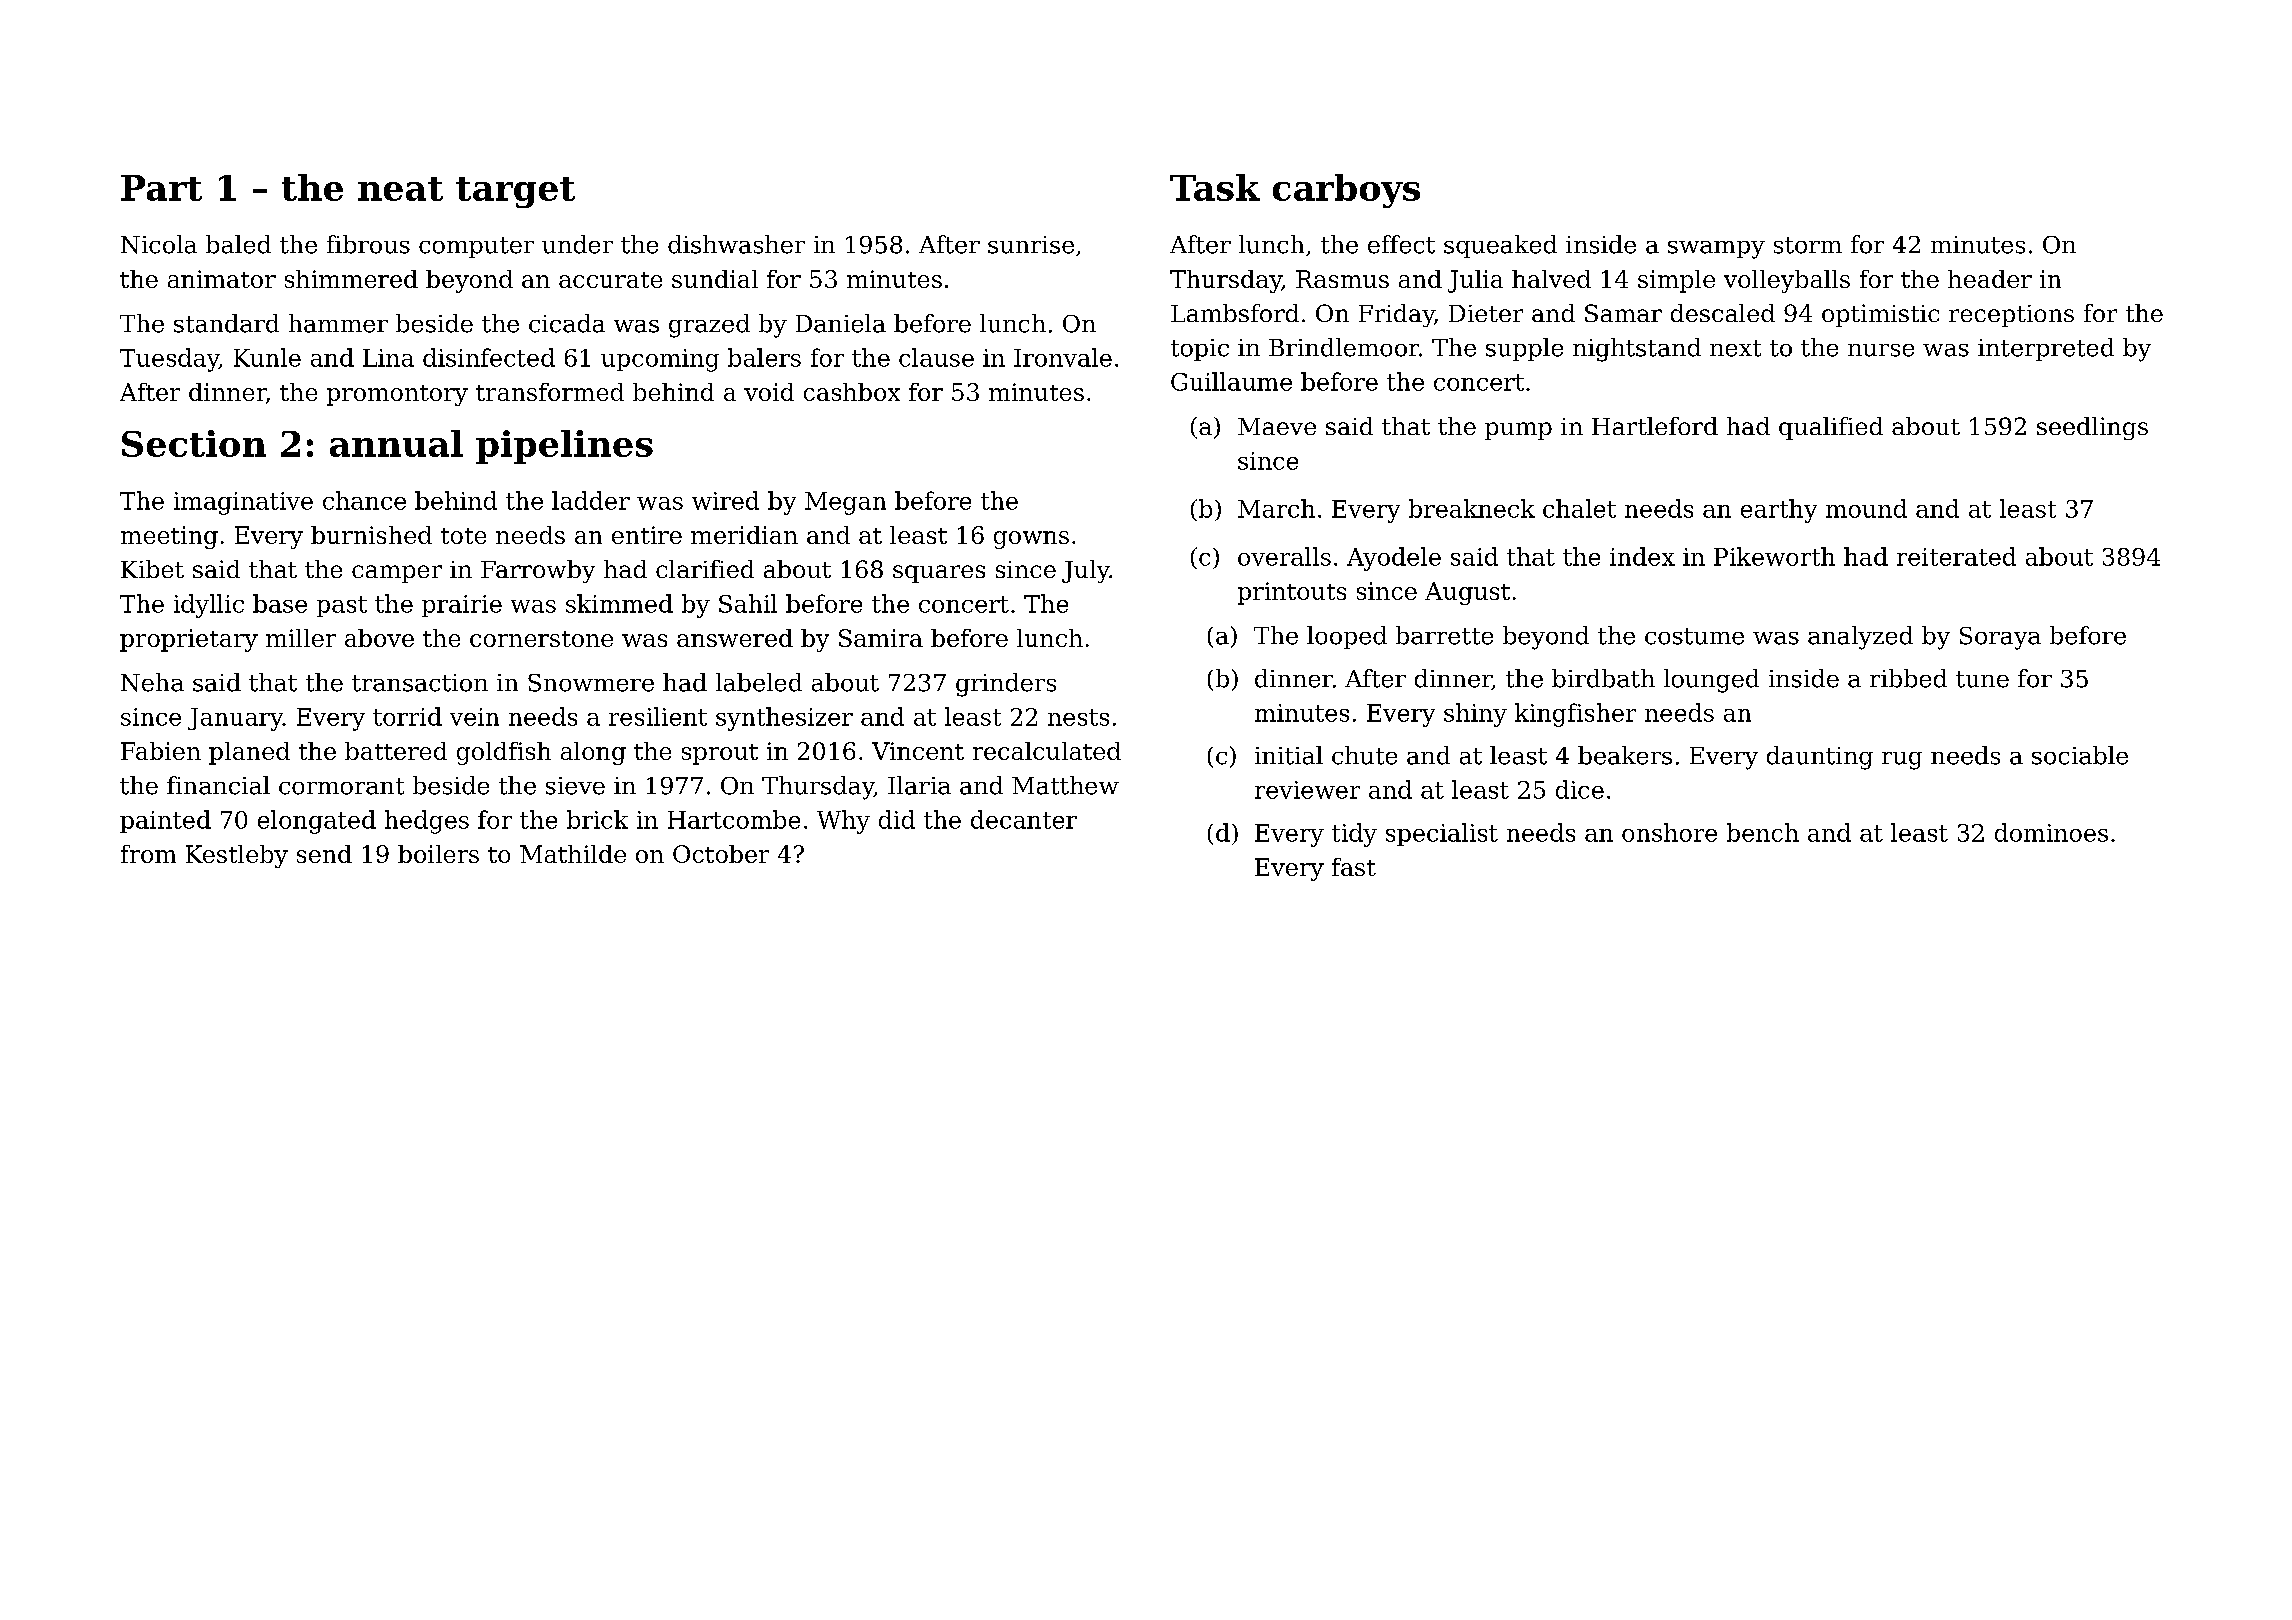 The width and height of the page is (2292, 1620). What do you see at coordinates (591, 500) in the page?
I see `ladder` at bounding box center [591, 500].
